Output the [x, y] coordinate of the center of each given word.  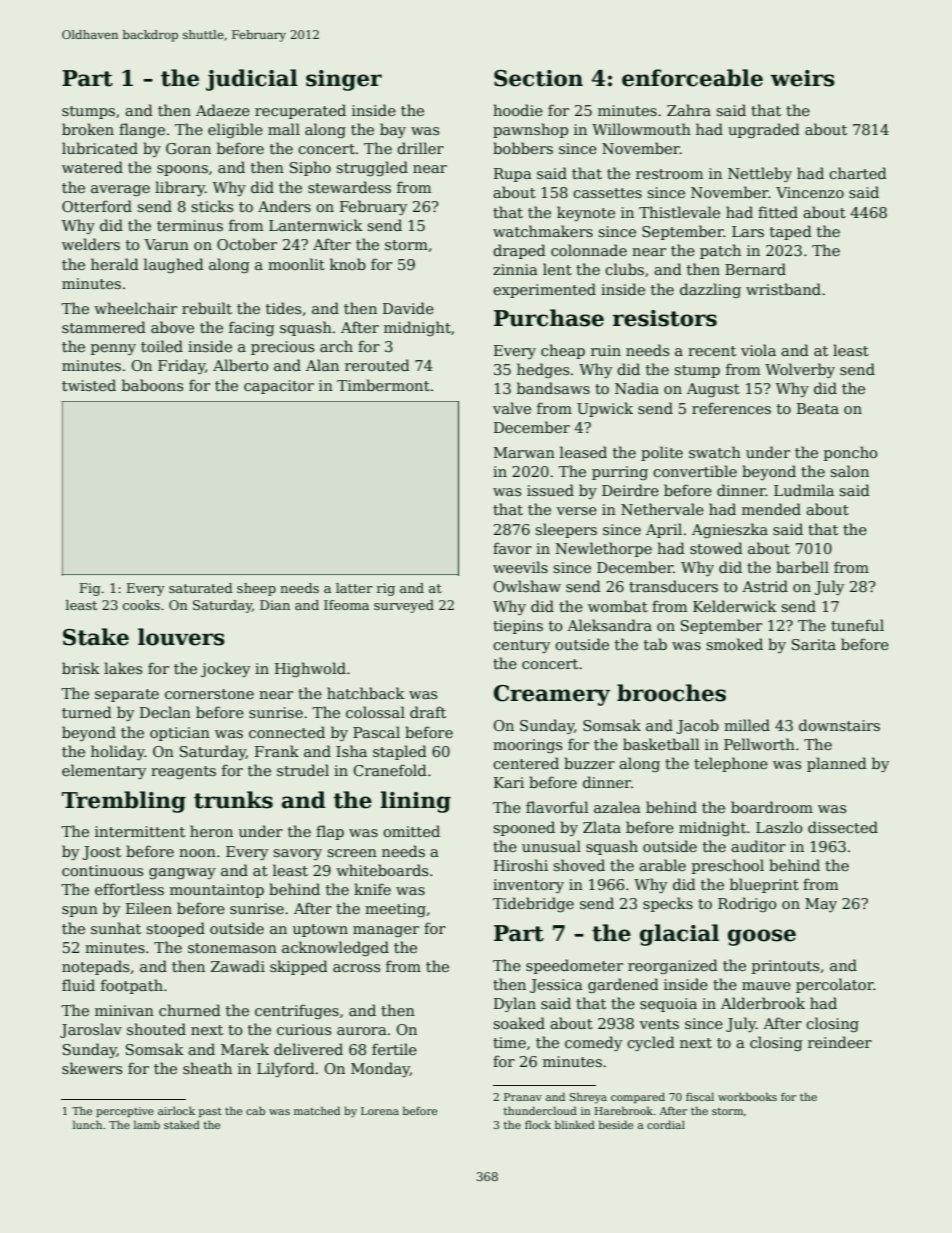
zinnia [515, 269]
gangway [182, 873]
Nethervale [662, 509]
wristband [783, 289]
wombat [618, 606]
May [821, 905]
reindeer [840, 1042]
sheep [256, 589]
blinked [575, 1124]
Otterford [97, 206]
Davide [408, 308]
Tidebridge [533, 904]
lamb [147, 1124]
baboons [152, 385]
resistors [665, 318]
